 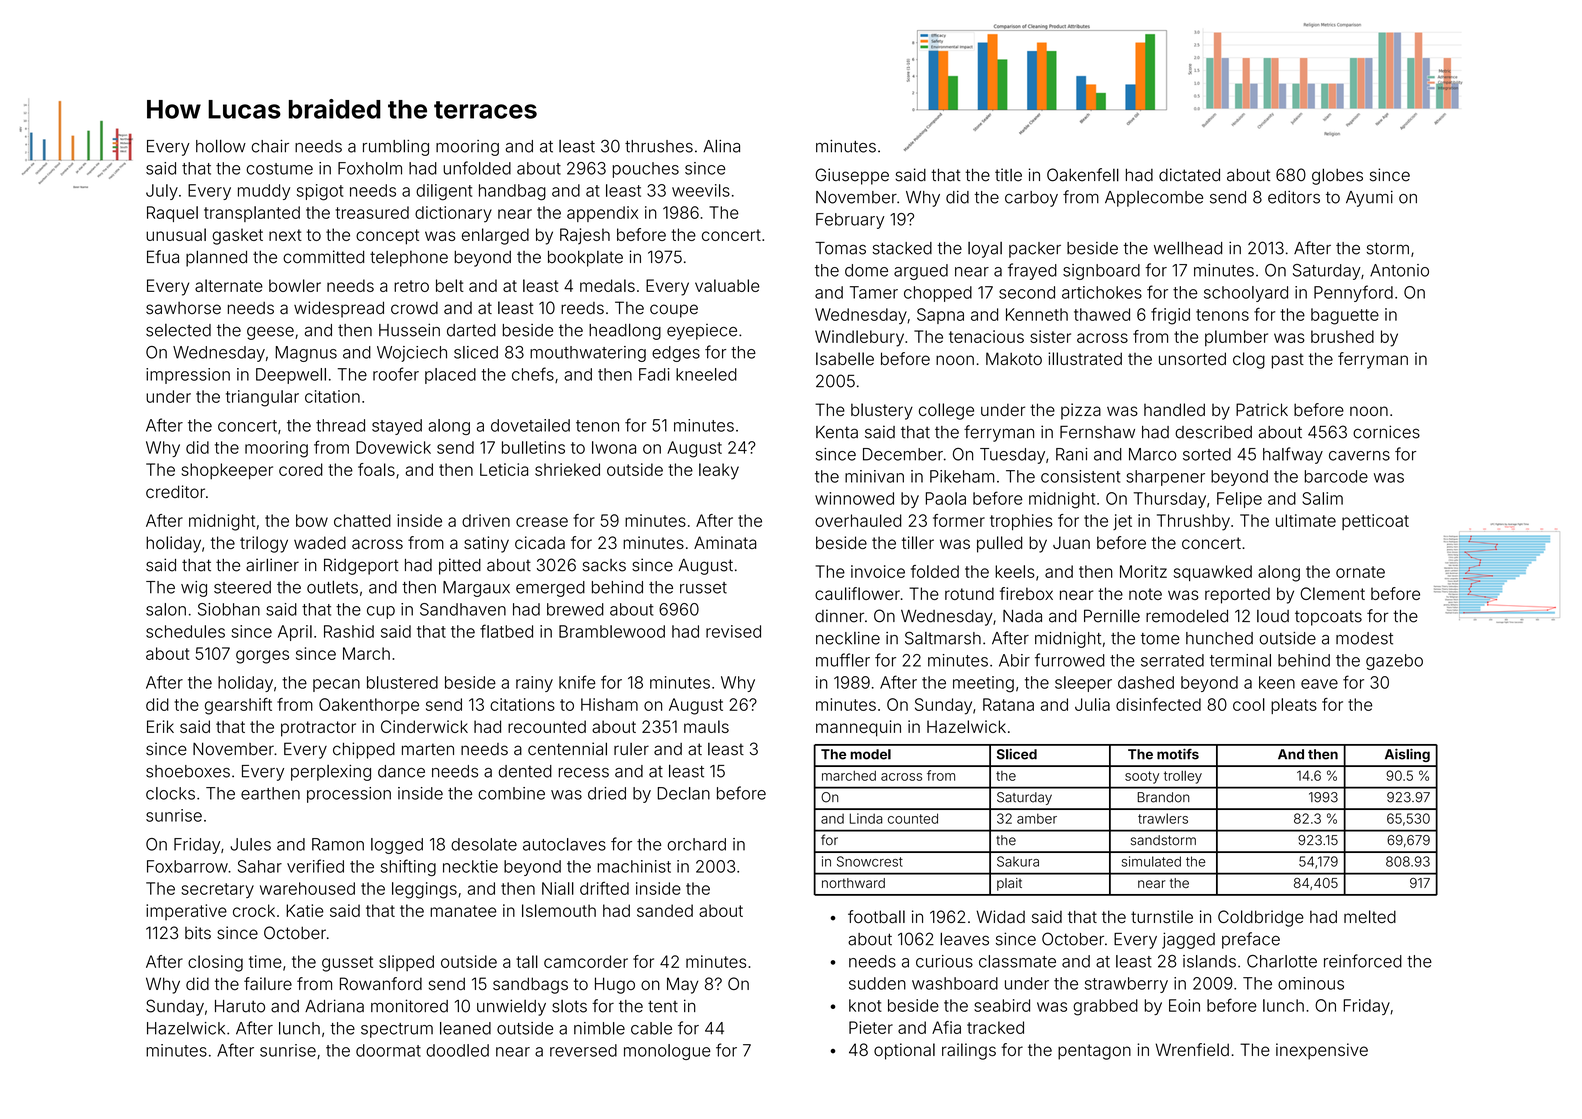 I want to click on gusset, so click(x=347, y=964).
